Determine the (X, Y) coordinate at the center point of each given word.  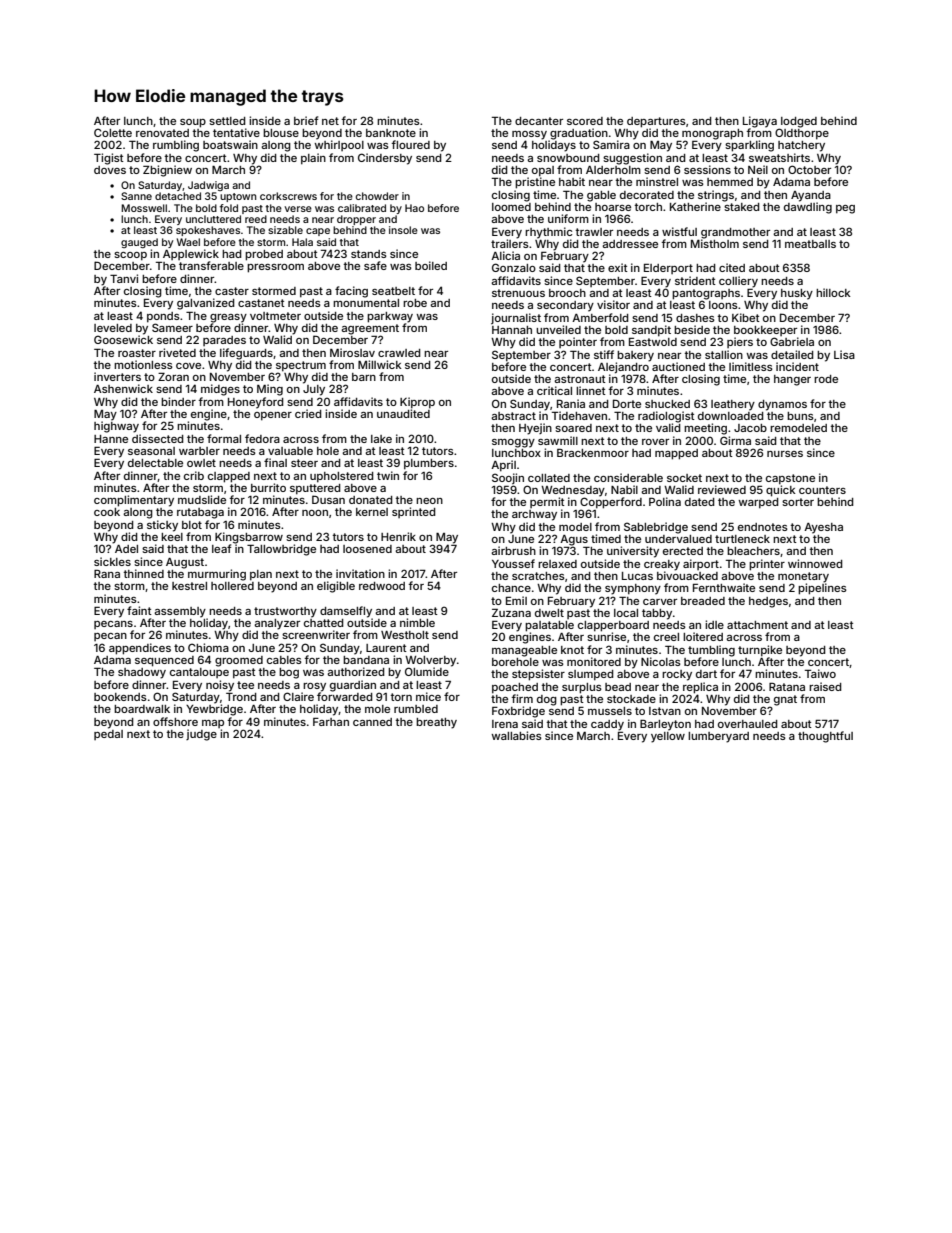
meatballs (810, 244)
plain (313, 159)
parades (224, 341)
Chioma (208, 647)
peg (845, 209)
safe (375, 265)
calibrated (362, 208)
